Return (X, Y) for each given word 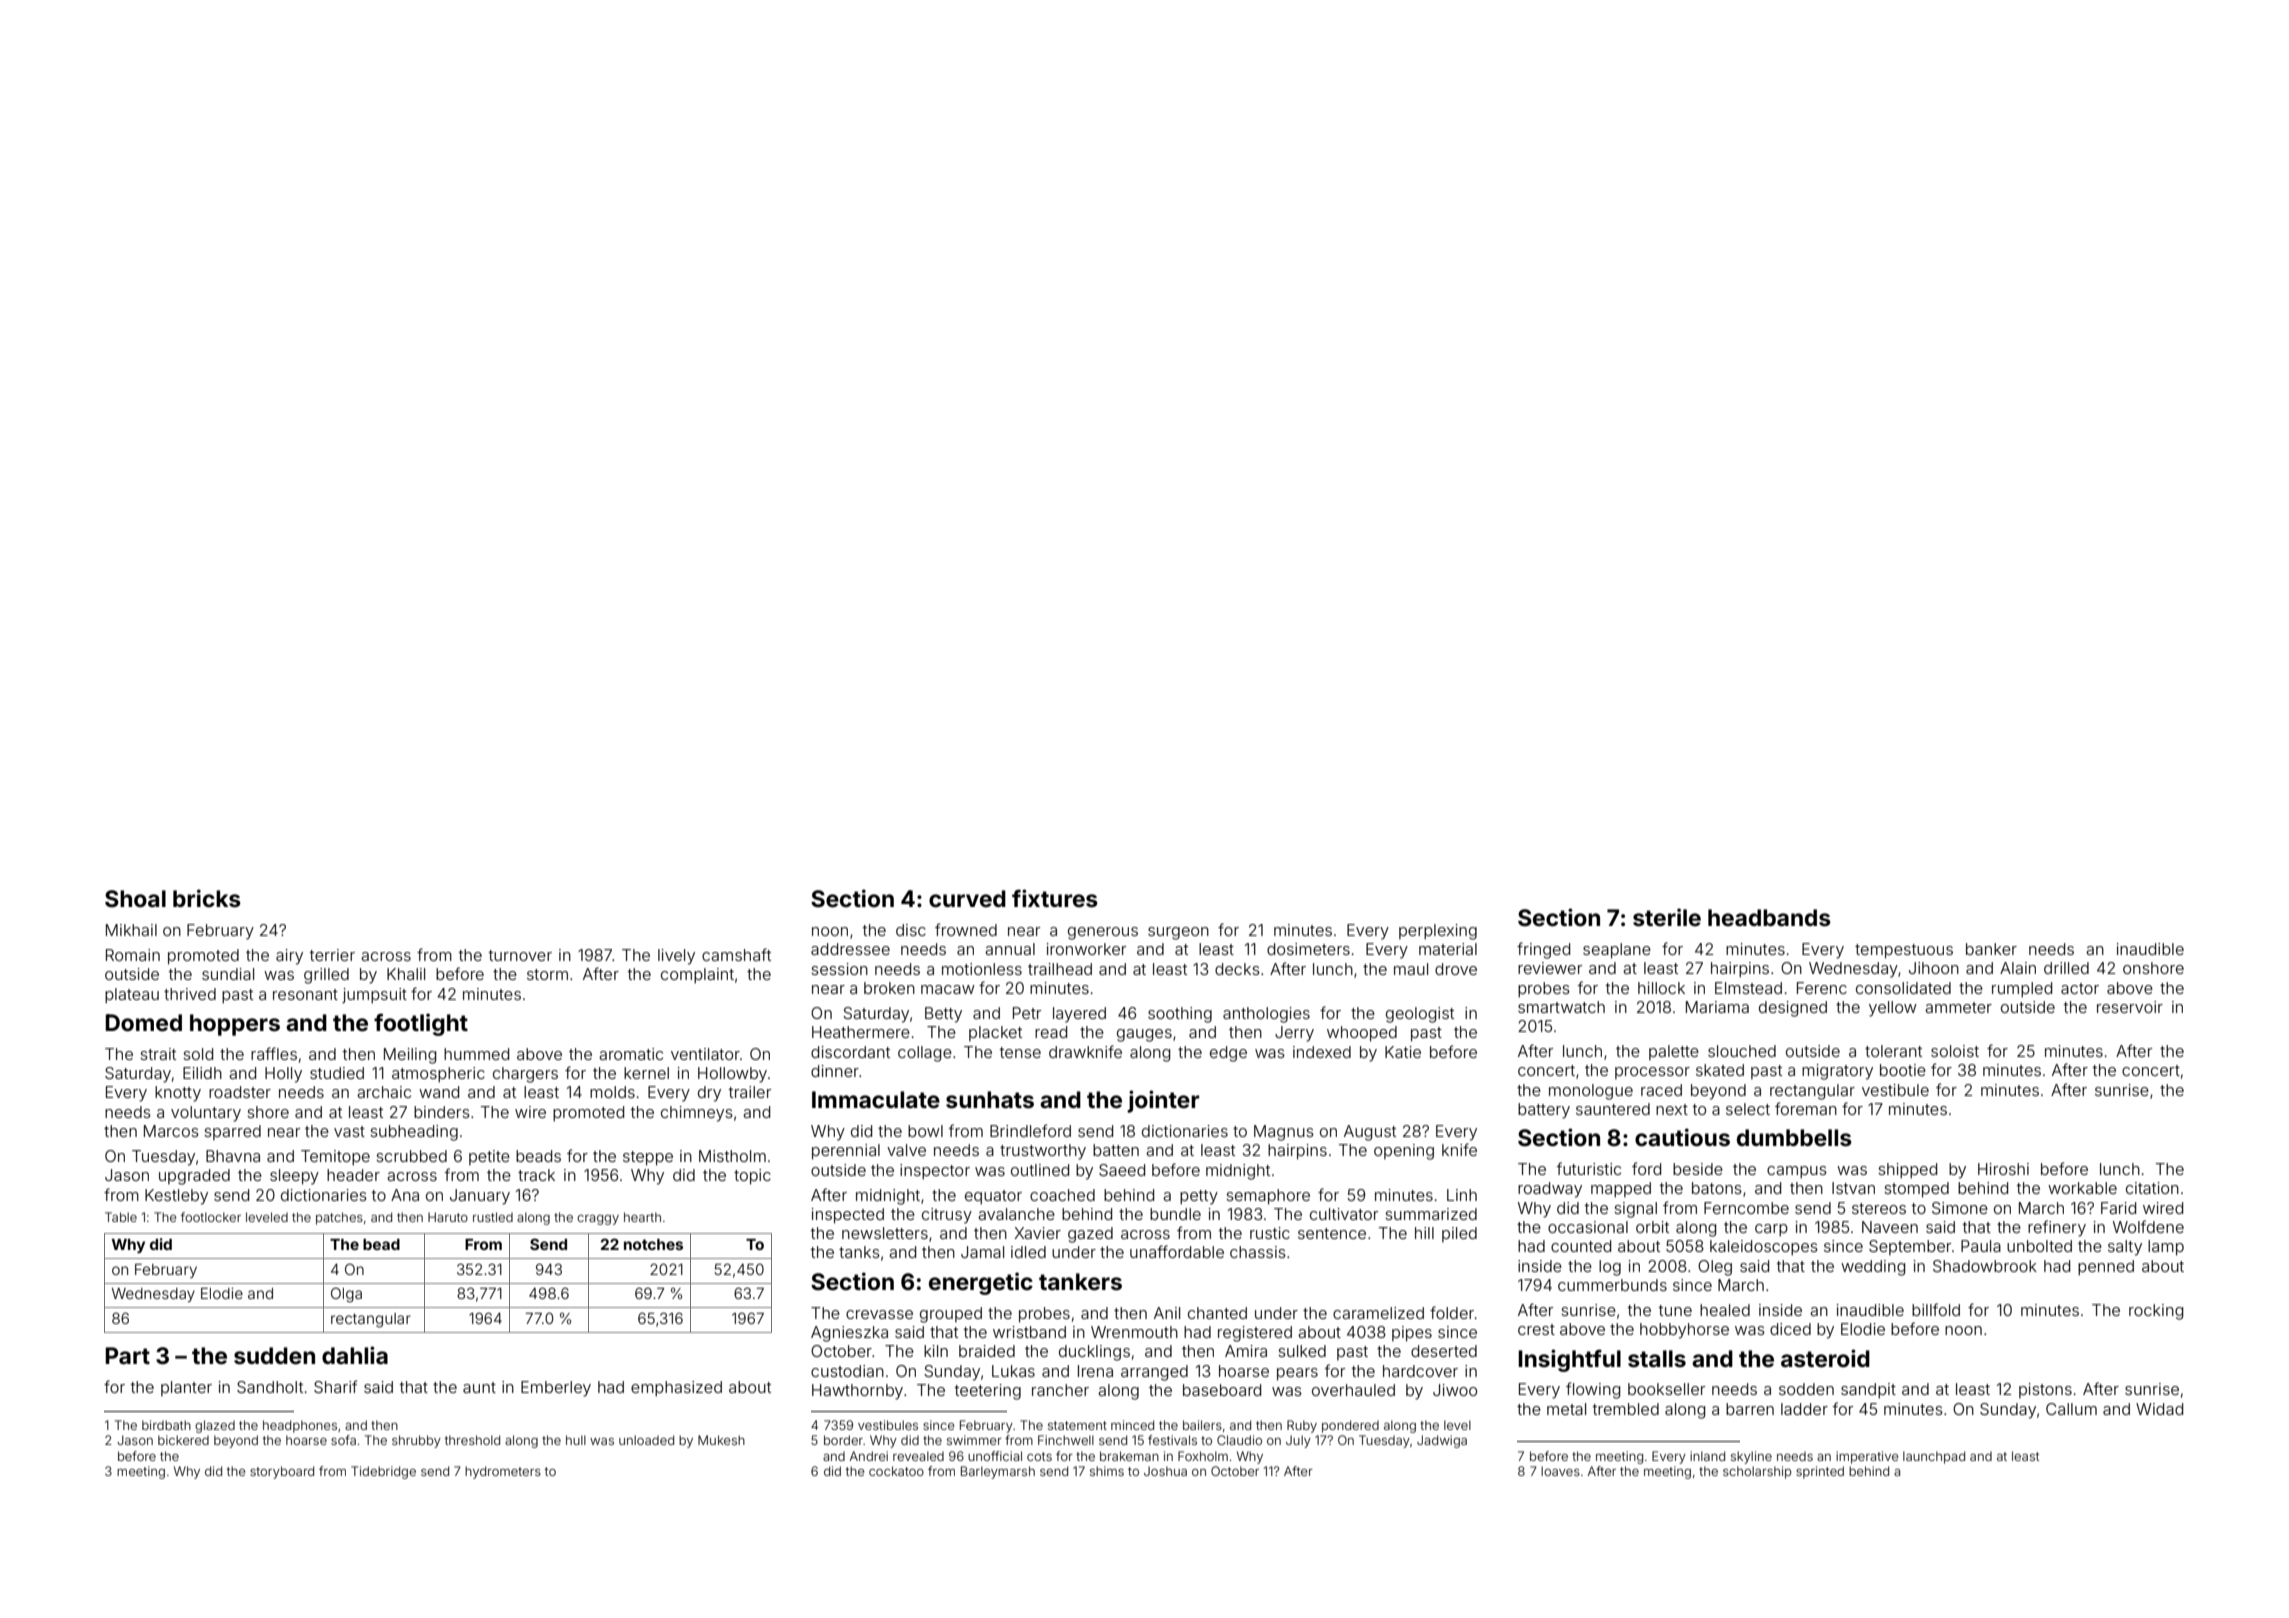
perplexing (1438, 932)
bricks (207, 898)
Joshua (1165, 1471)
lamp (2166, 1248)
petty (1199, 1197)
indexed (1322, 1052)
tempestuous (1904, 951)
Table (121, 1217)
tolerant (1893, 1051)
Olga (346, 1295)
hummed (476, 1054)
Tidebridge (383, 1472)
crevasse (879, 1314)
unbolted (2039, 1246)
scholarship (1757, 1472)
